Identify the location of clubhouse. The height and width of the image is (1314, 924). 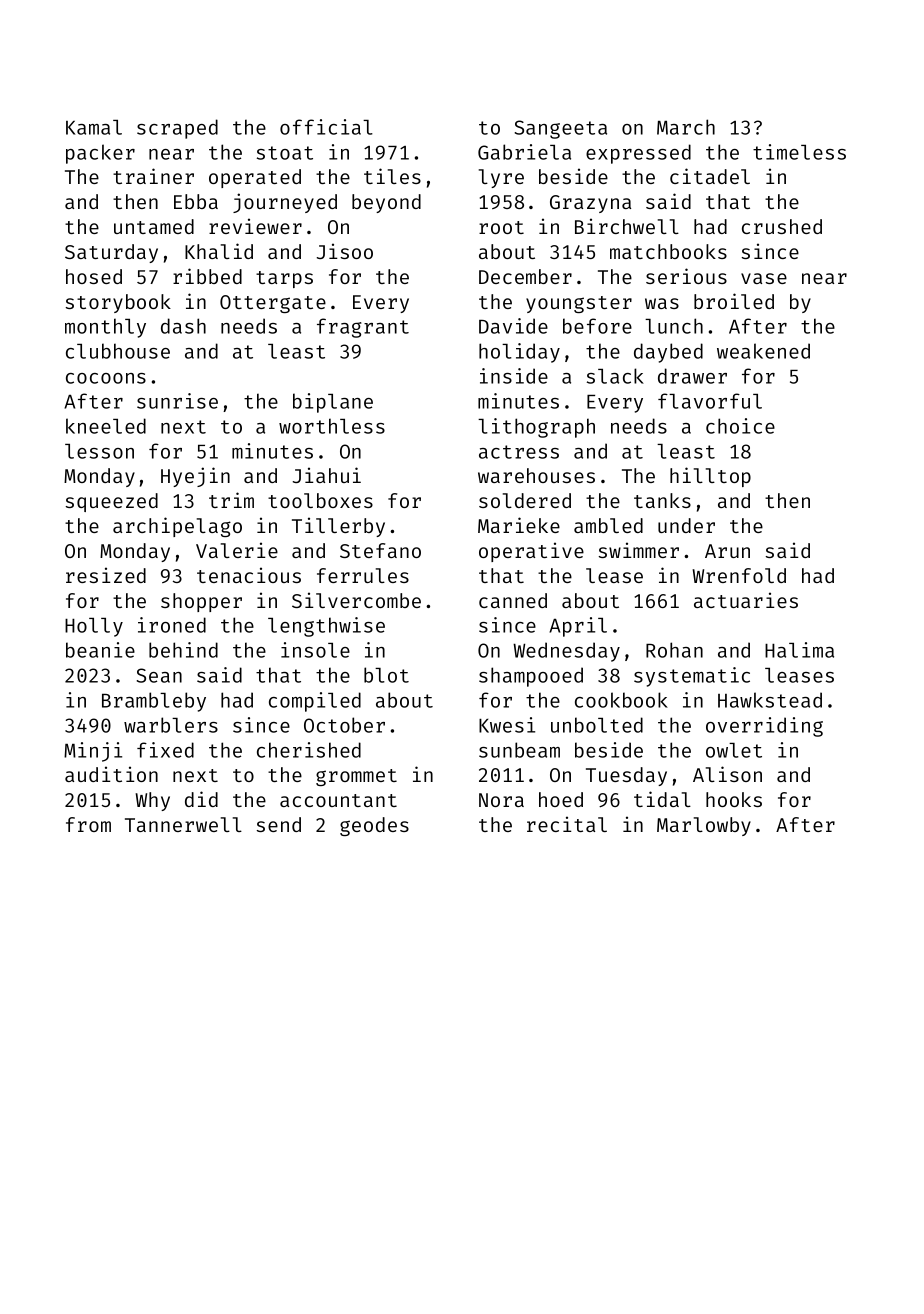
(118, 351).
